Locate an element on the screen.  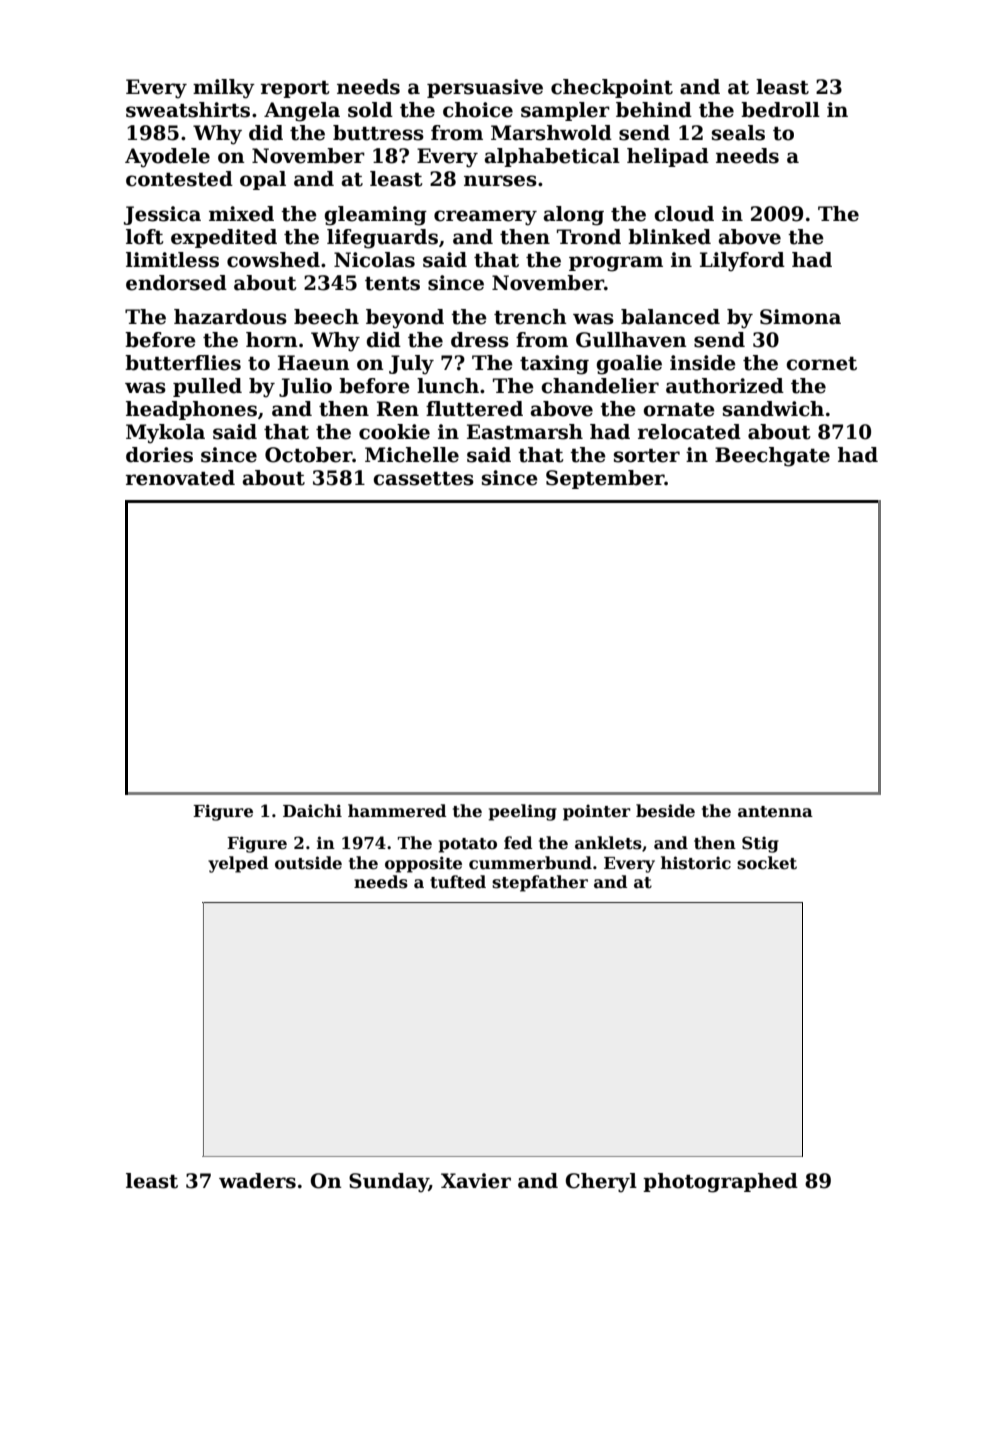
Daichi is located at coordinates (312, 811).
